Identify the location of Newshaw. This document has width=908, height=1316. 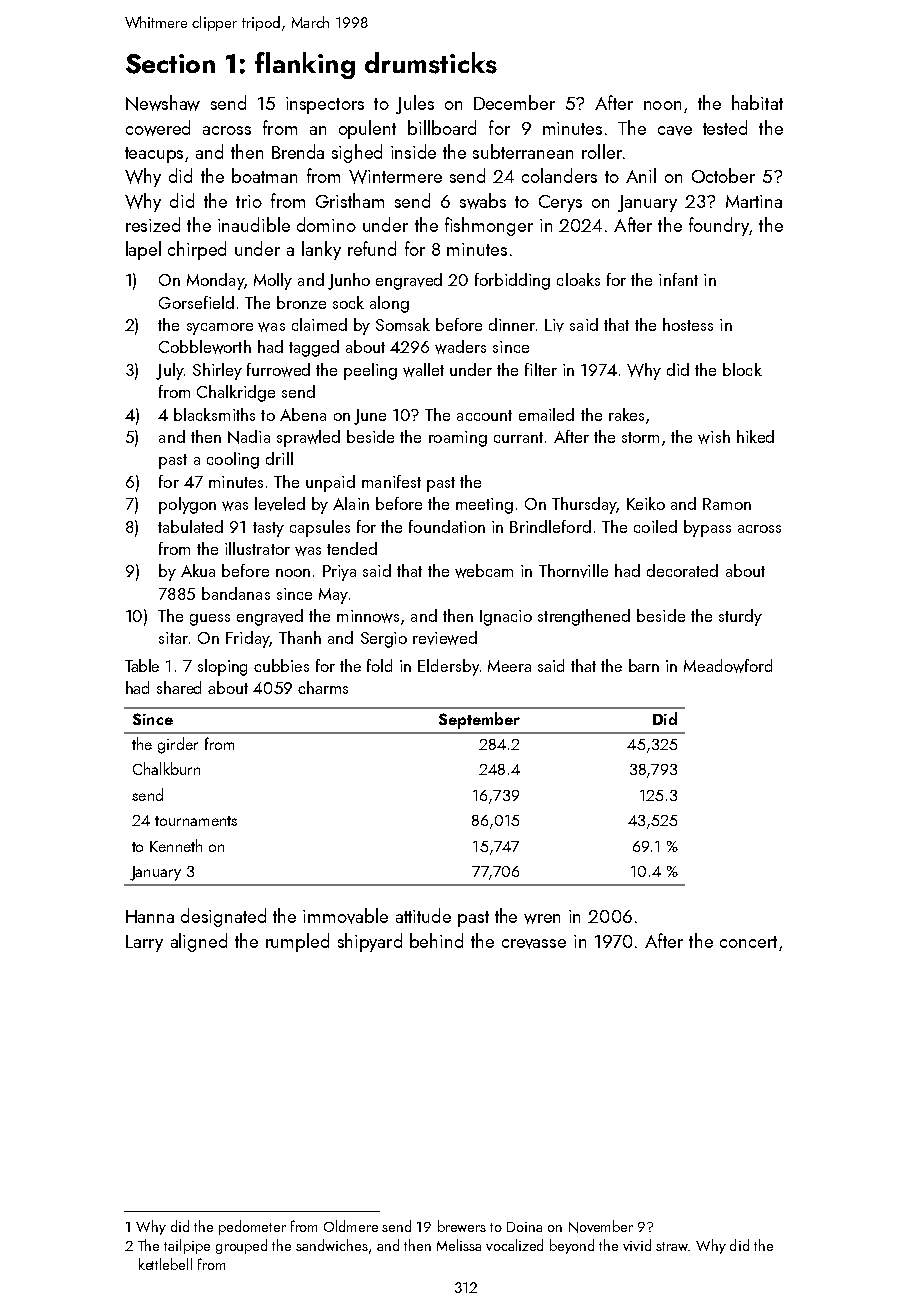
(163, 103).
